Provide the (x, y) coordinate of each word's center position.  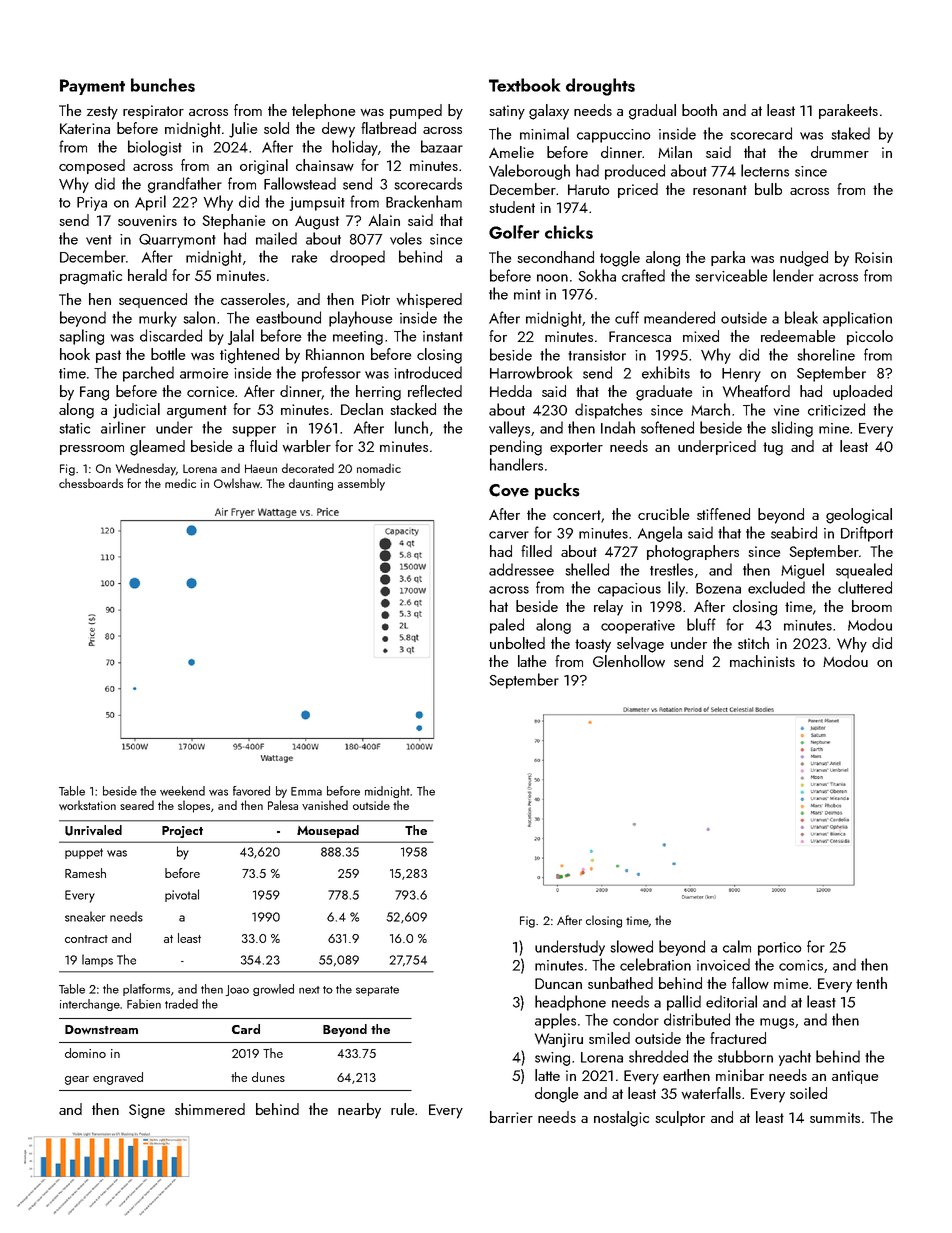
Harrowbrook (531, 372)
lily (676, 589)
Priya (92, 204)
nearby (359, 1111)
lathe (532, 661)
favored (251, 791)
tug (773, 449)
